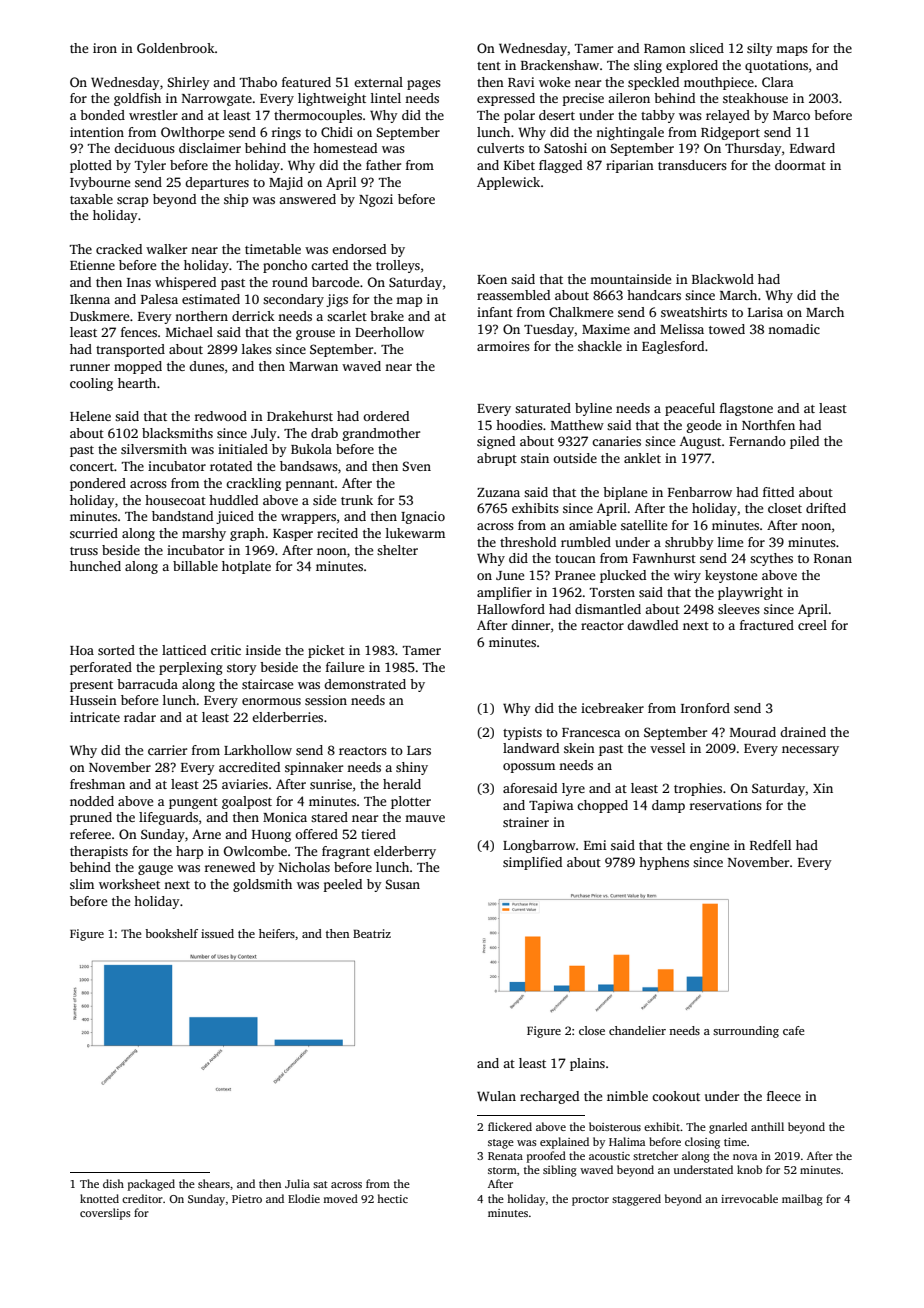  I want to click on Beatriz, so click(372, 933).
